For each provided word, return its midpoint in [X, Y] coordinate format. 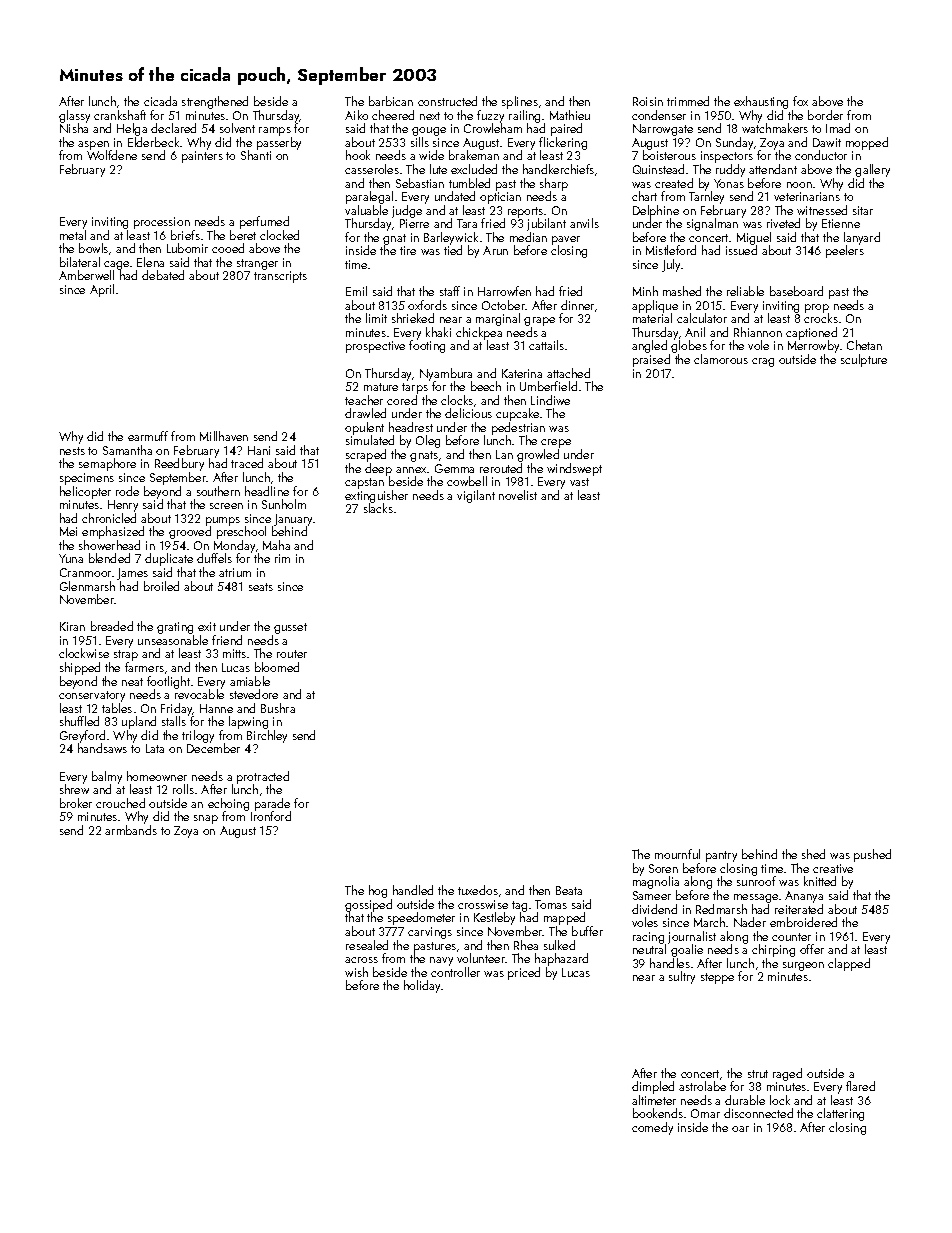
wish [356, 972]
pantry [721, 856]
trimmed [688, 101]
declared [173, 128]
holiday [423, 986]
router [292, 654]
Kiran [72, 626]
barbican [391, 101]
